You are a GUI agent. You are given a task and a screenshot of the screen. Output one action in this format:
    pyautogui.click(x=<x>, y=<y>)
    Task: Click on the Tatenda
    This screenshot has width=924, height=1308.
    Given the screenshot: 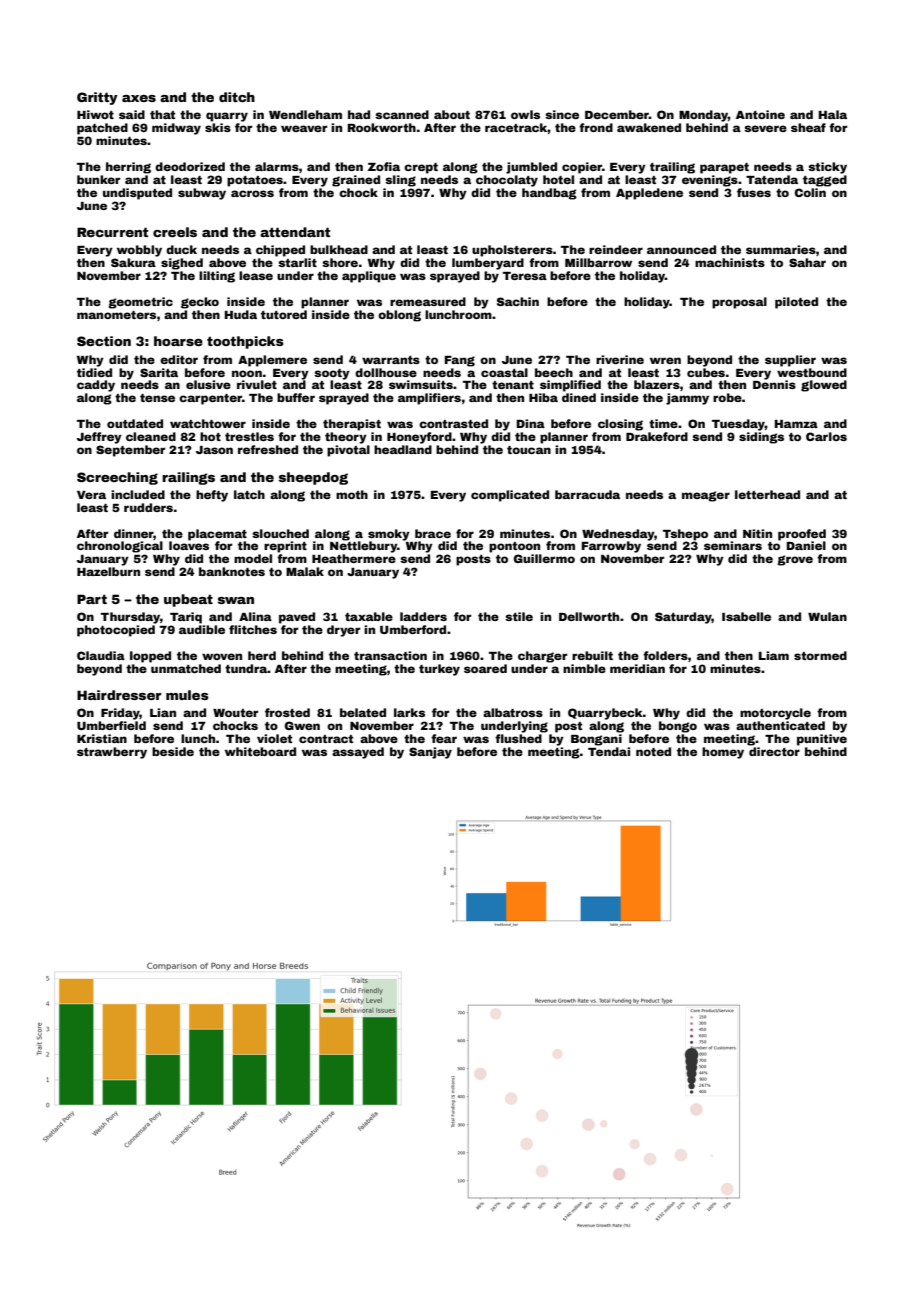 What is the action you would take?
    pyautogui.click(x=772, y=179)
